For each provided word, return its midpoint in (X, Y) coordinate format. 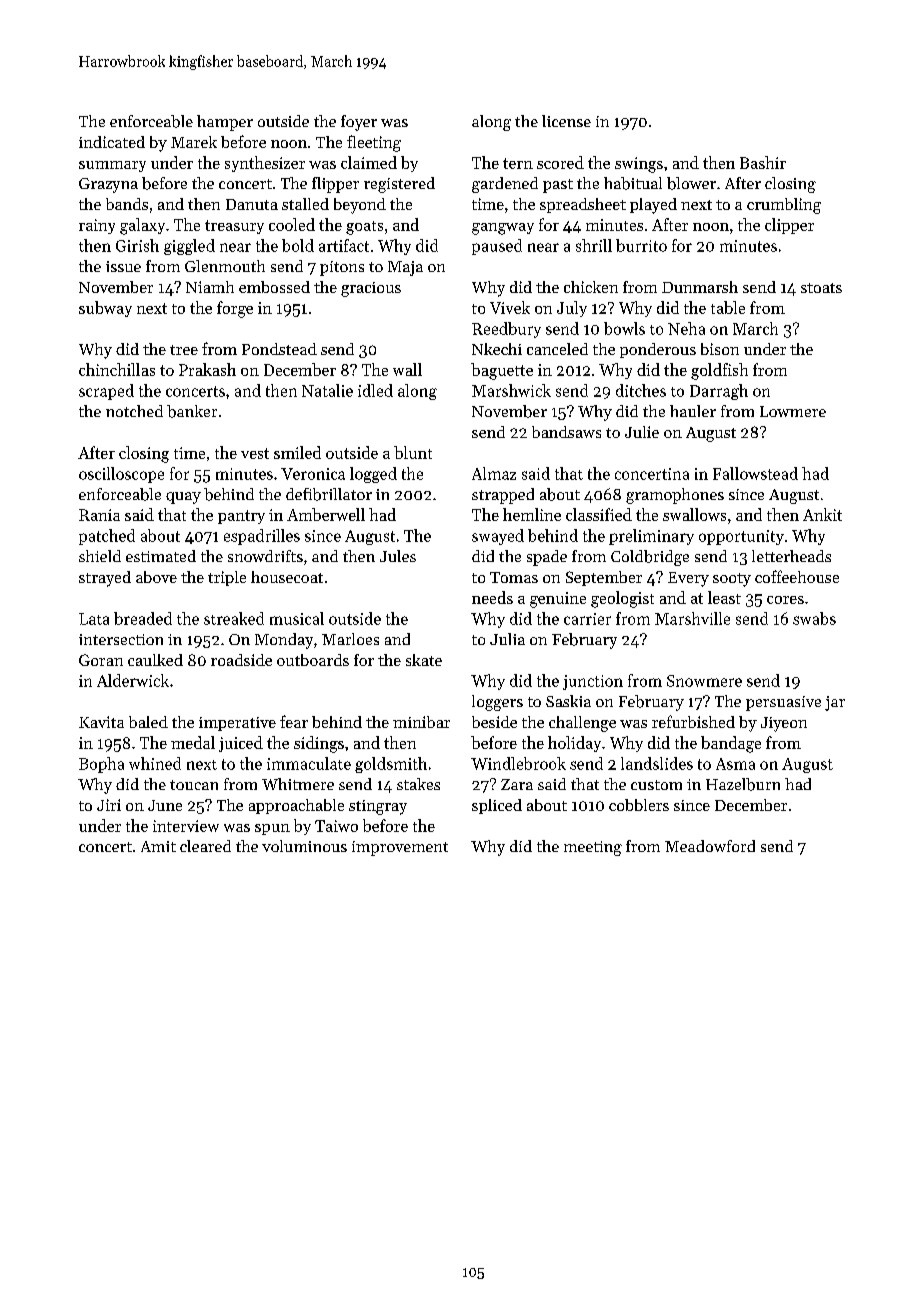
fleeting (374, 143)
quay (183, 498)
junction (593, 682)
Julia (507, 639)
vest (255, 453)
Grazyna (108, 185)
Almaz (494, 473)
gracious (371, 289)
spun (272, 829)
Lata (94, 619)
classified (599, 514)
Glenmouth (225, 266)
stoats (821, 288)
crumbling (784, 206)
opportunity (741, 537)
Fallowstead (755, 473)
